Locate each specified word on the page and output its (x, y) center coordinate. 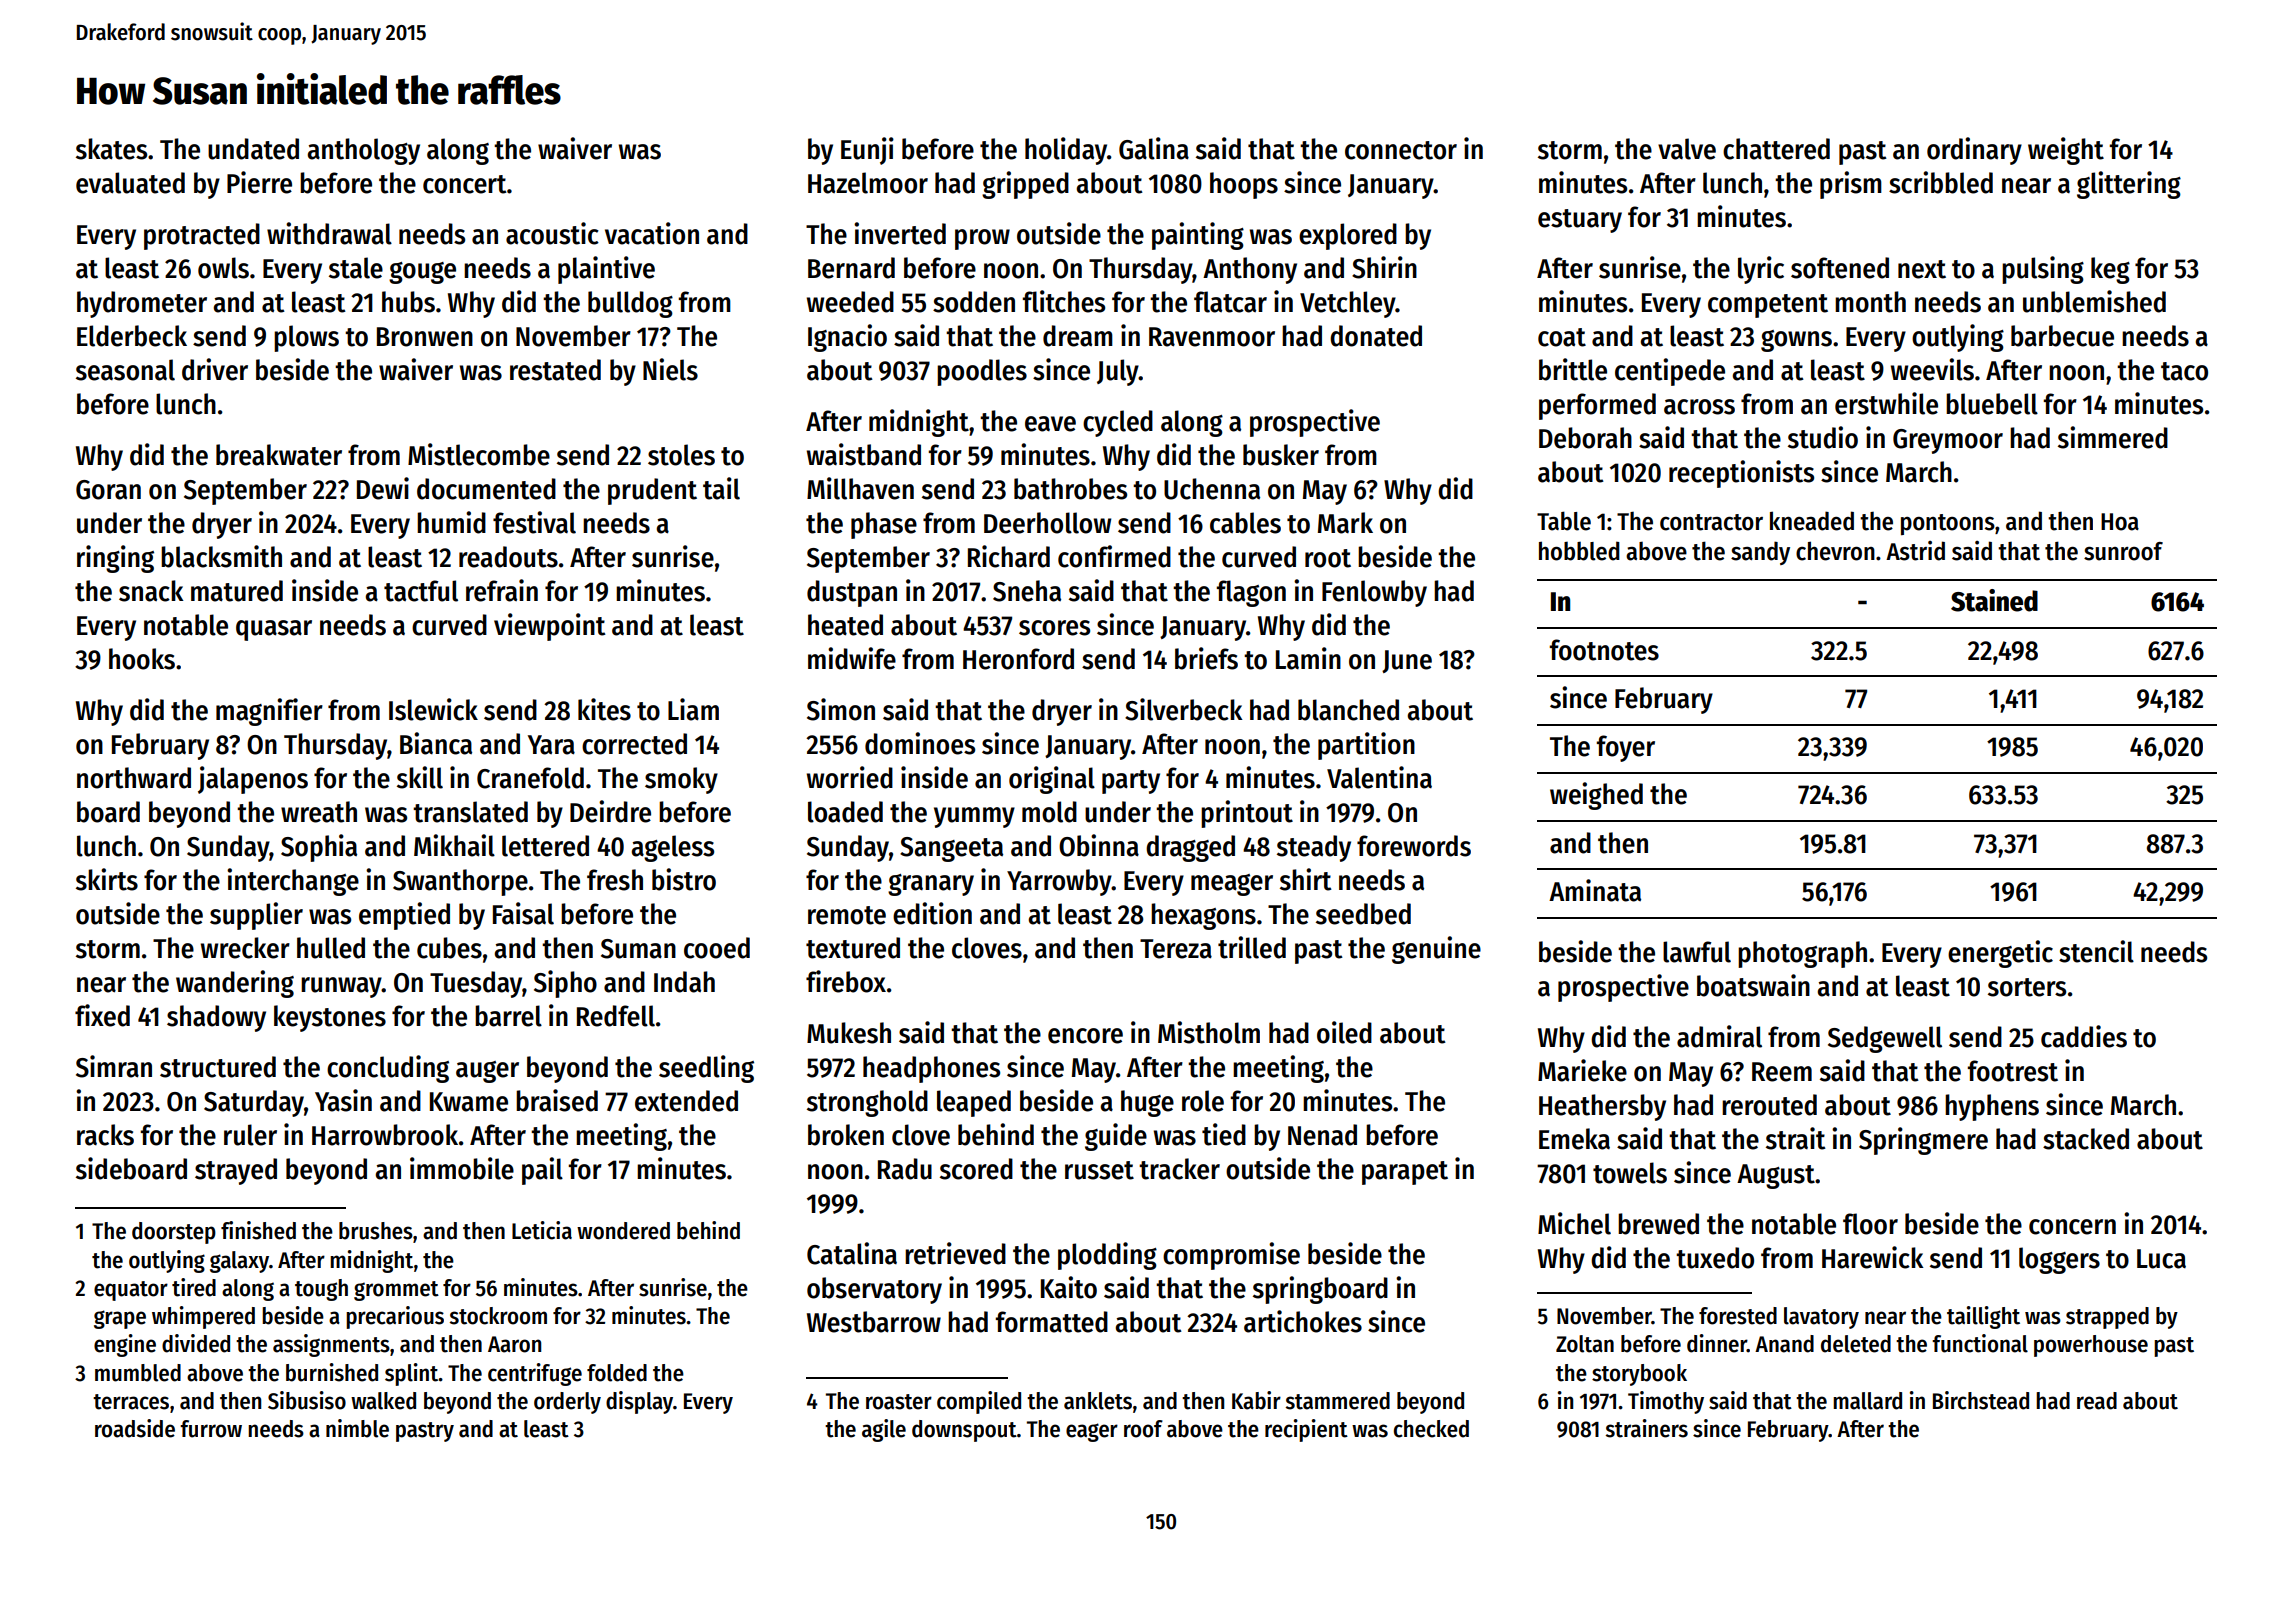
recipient (1306, 1430)
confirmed (1114, 556)
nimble (357, 1428)
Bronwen (425, 337)
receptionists (1741, 474)
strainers (1646, 1428)
